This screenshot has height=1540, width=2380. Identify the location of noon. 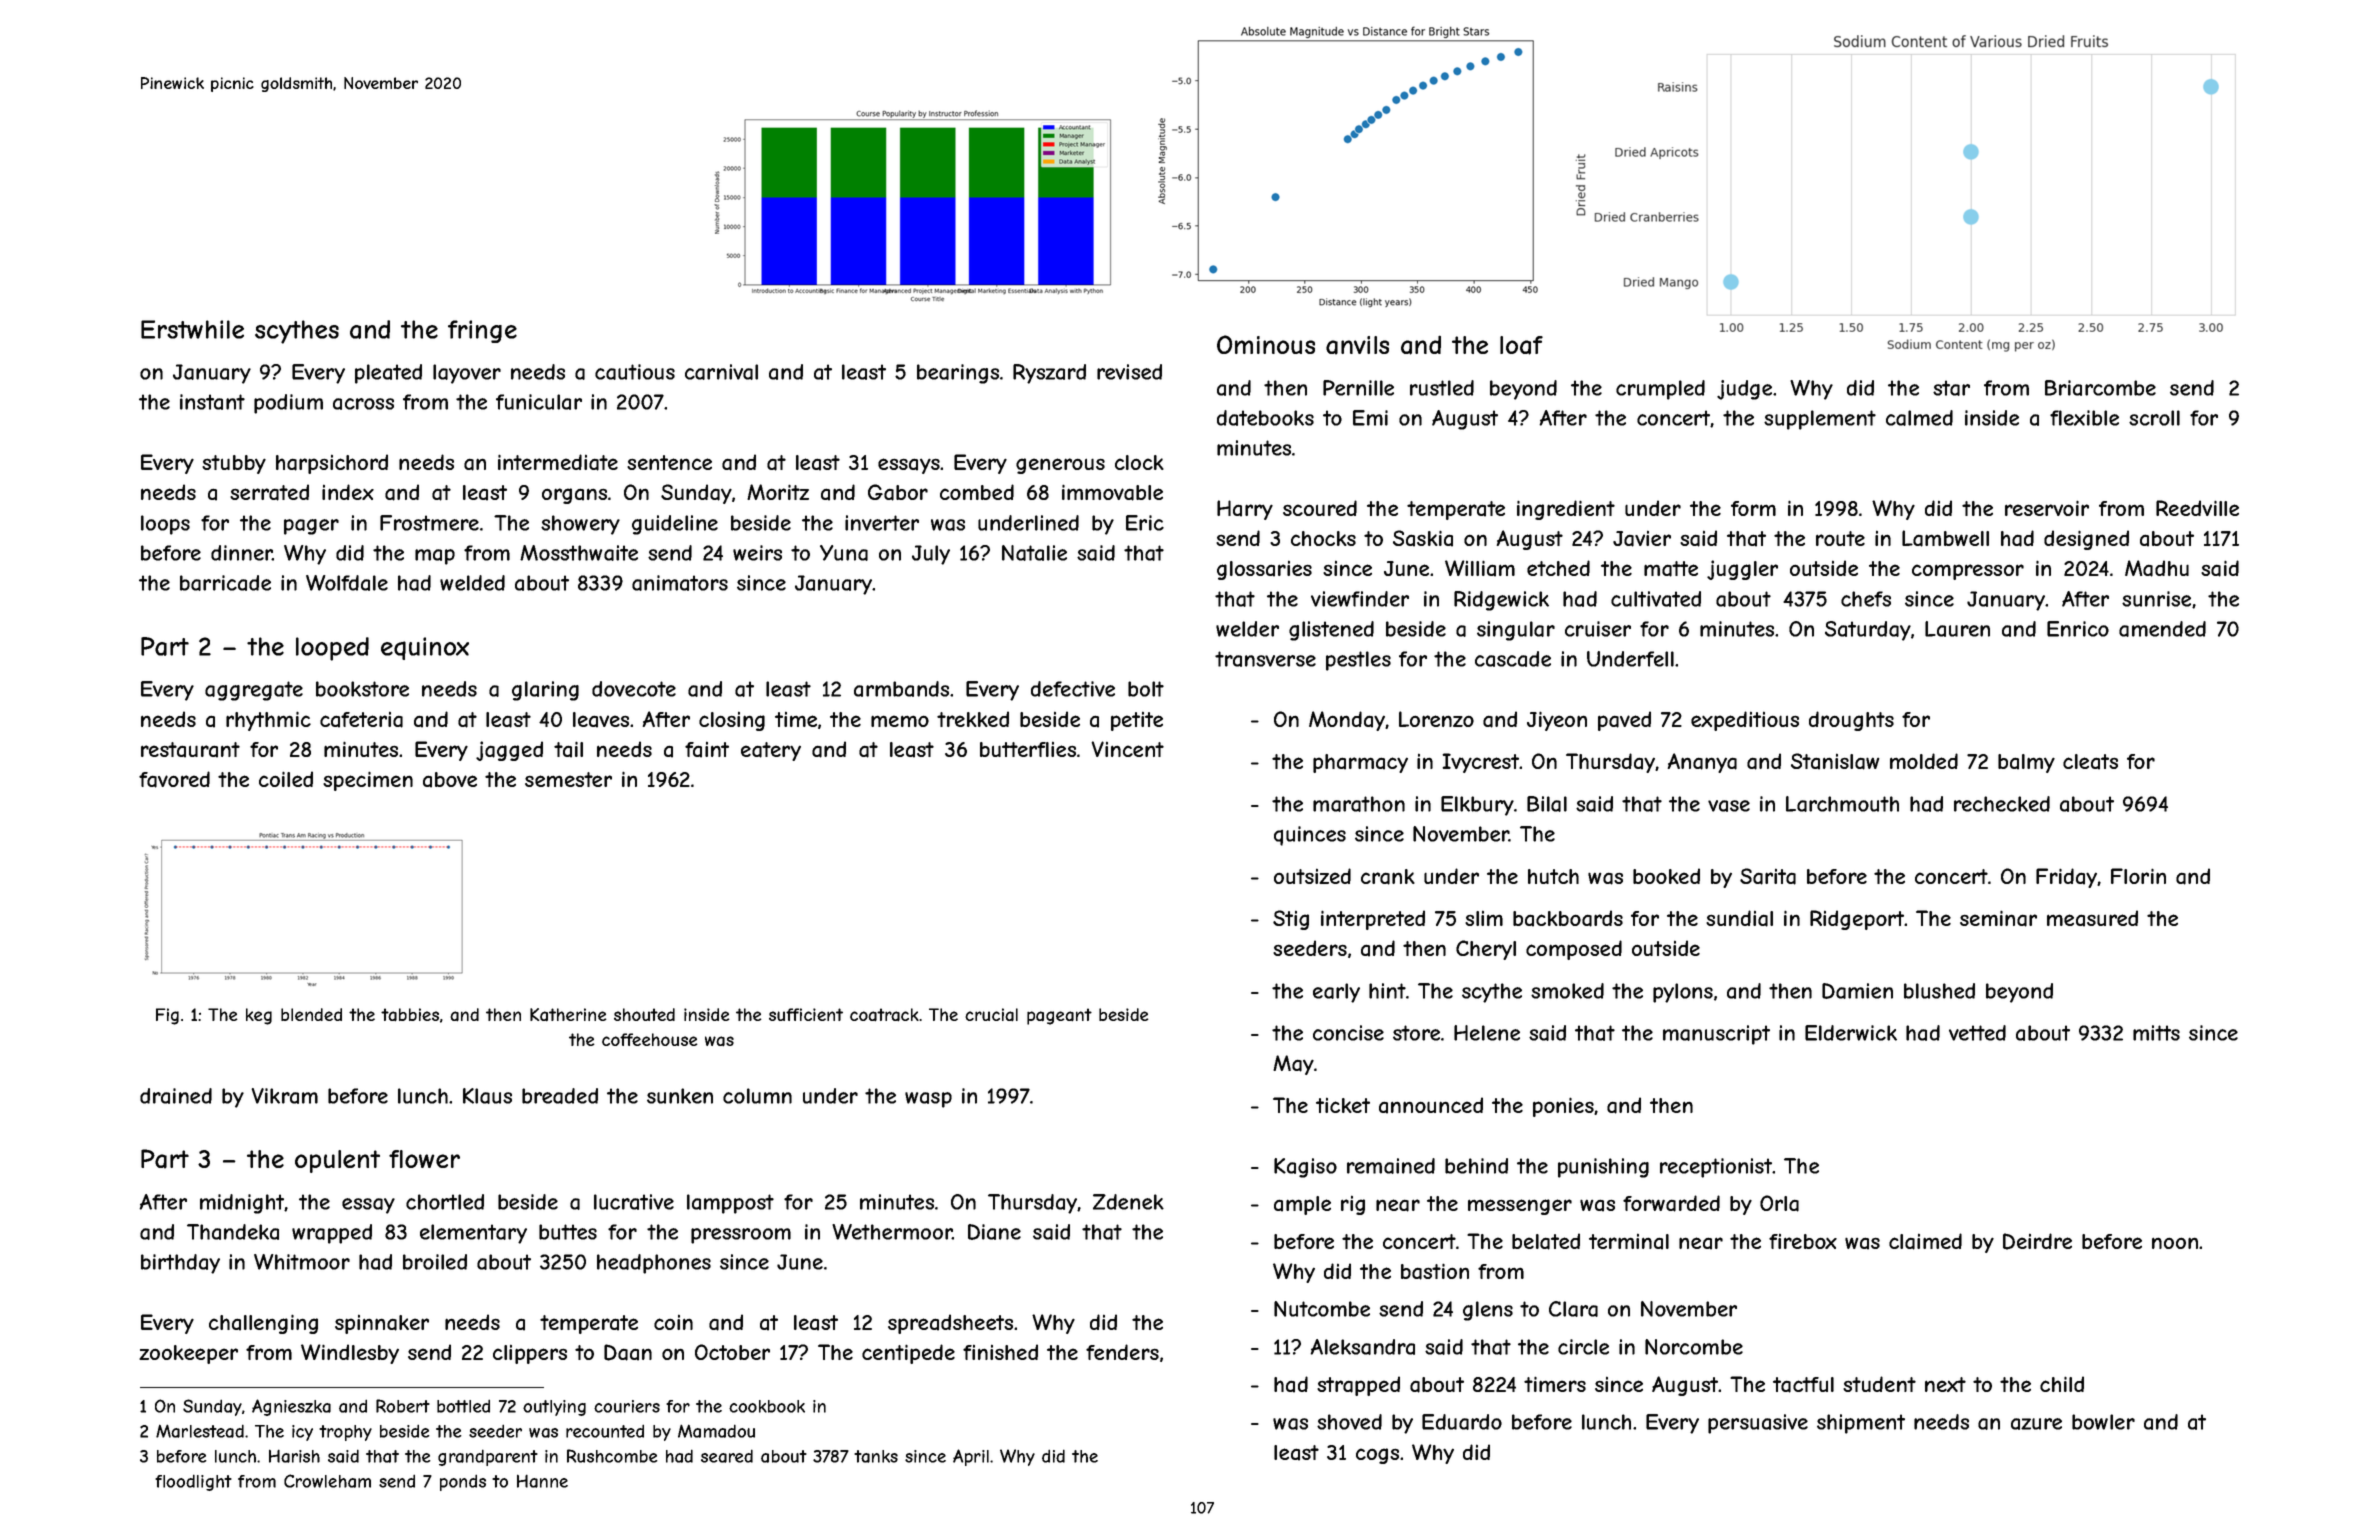
(2175, 1243).
